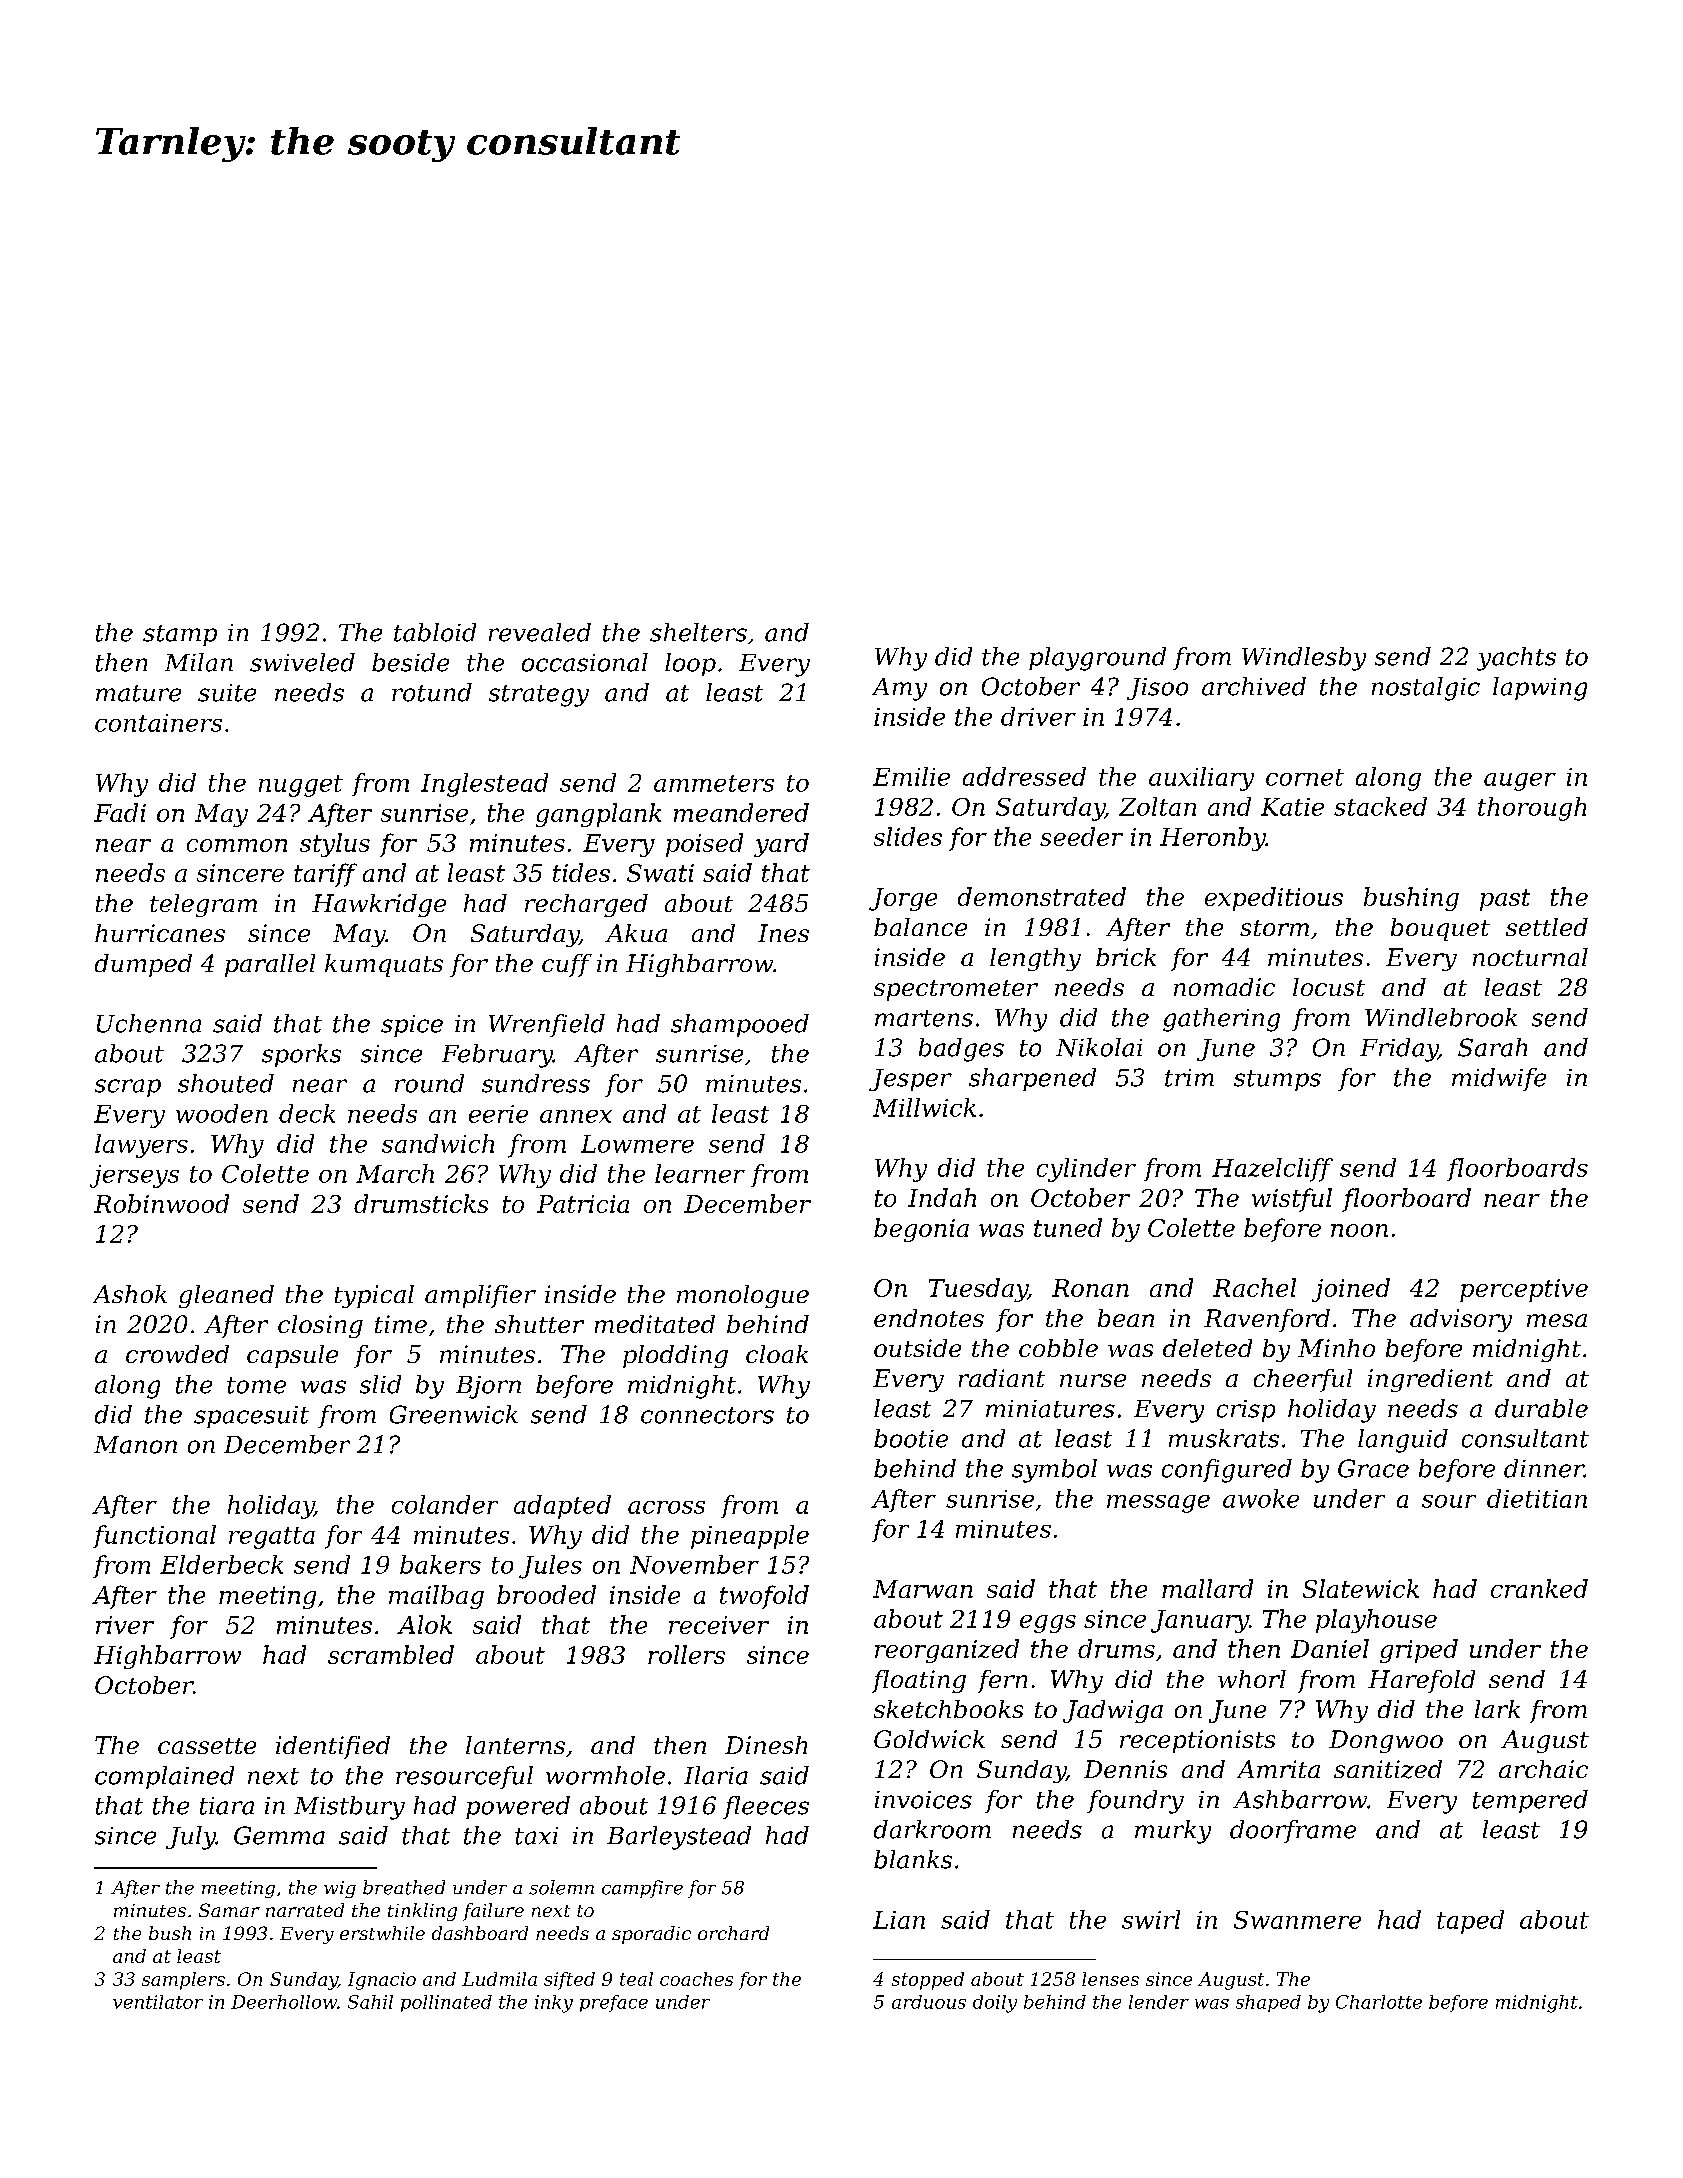 The image size is (1683, 2178). What do you see at coordinates (404, 1887) in the document?
I see `breathed` at bounding box center [404, 1887].
